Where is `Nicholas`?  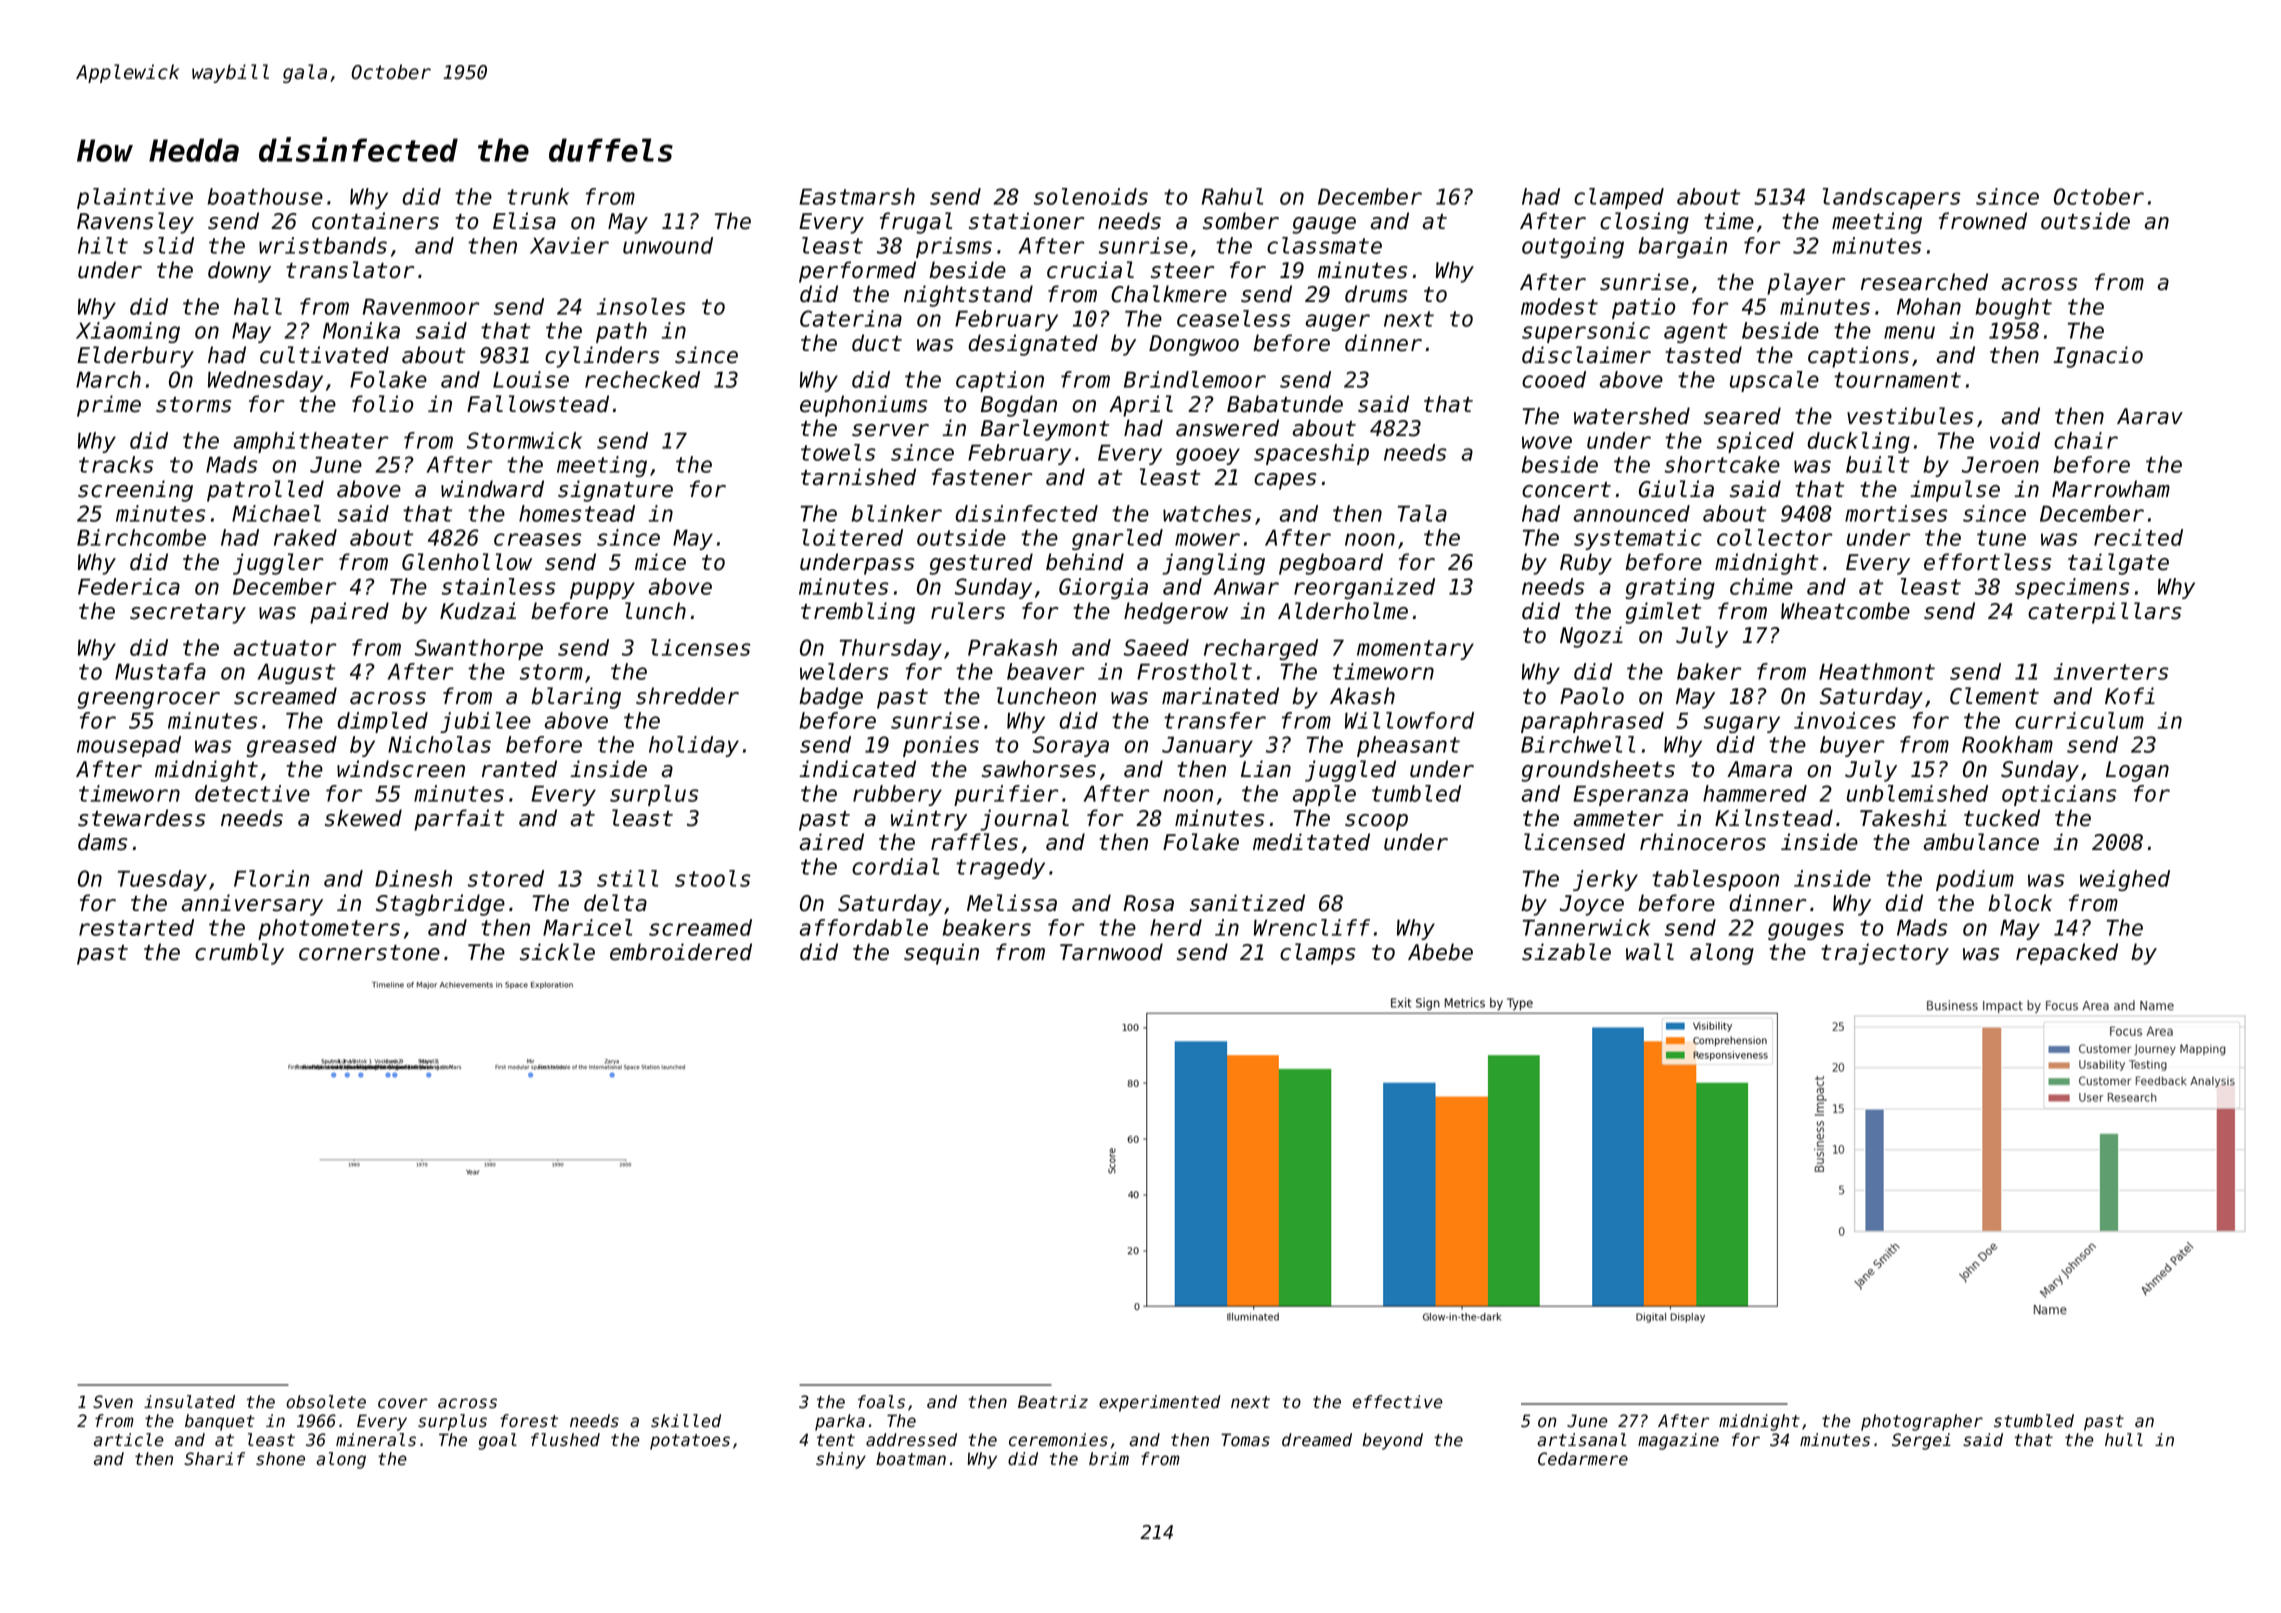
Nicholas is located at coordinates (439, 744).
